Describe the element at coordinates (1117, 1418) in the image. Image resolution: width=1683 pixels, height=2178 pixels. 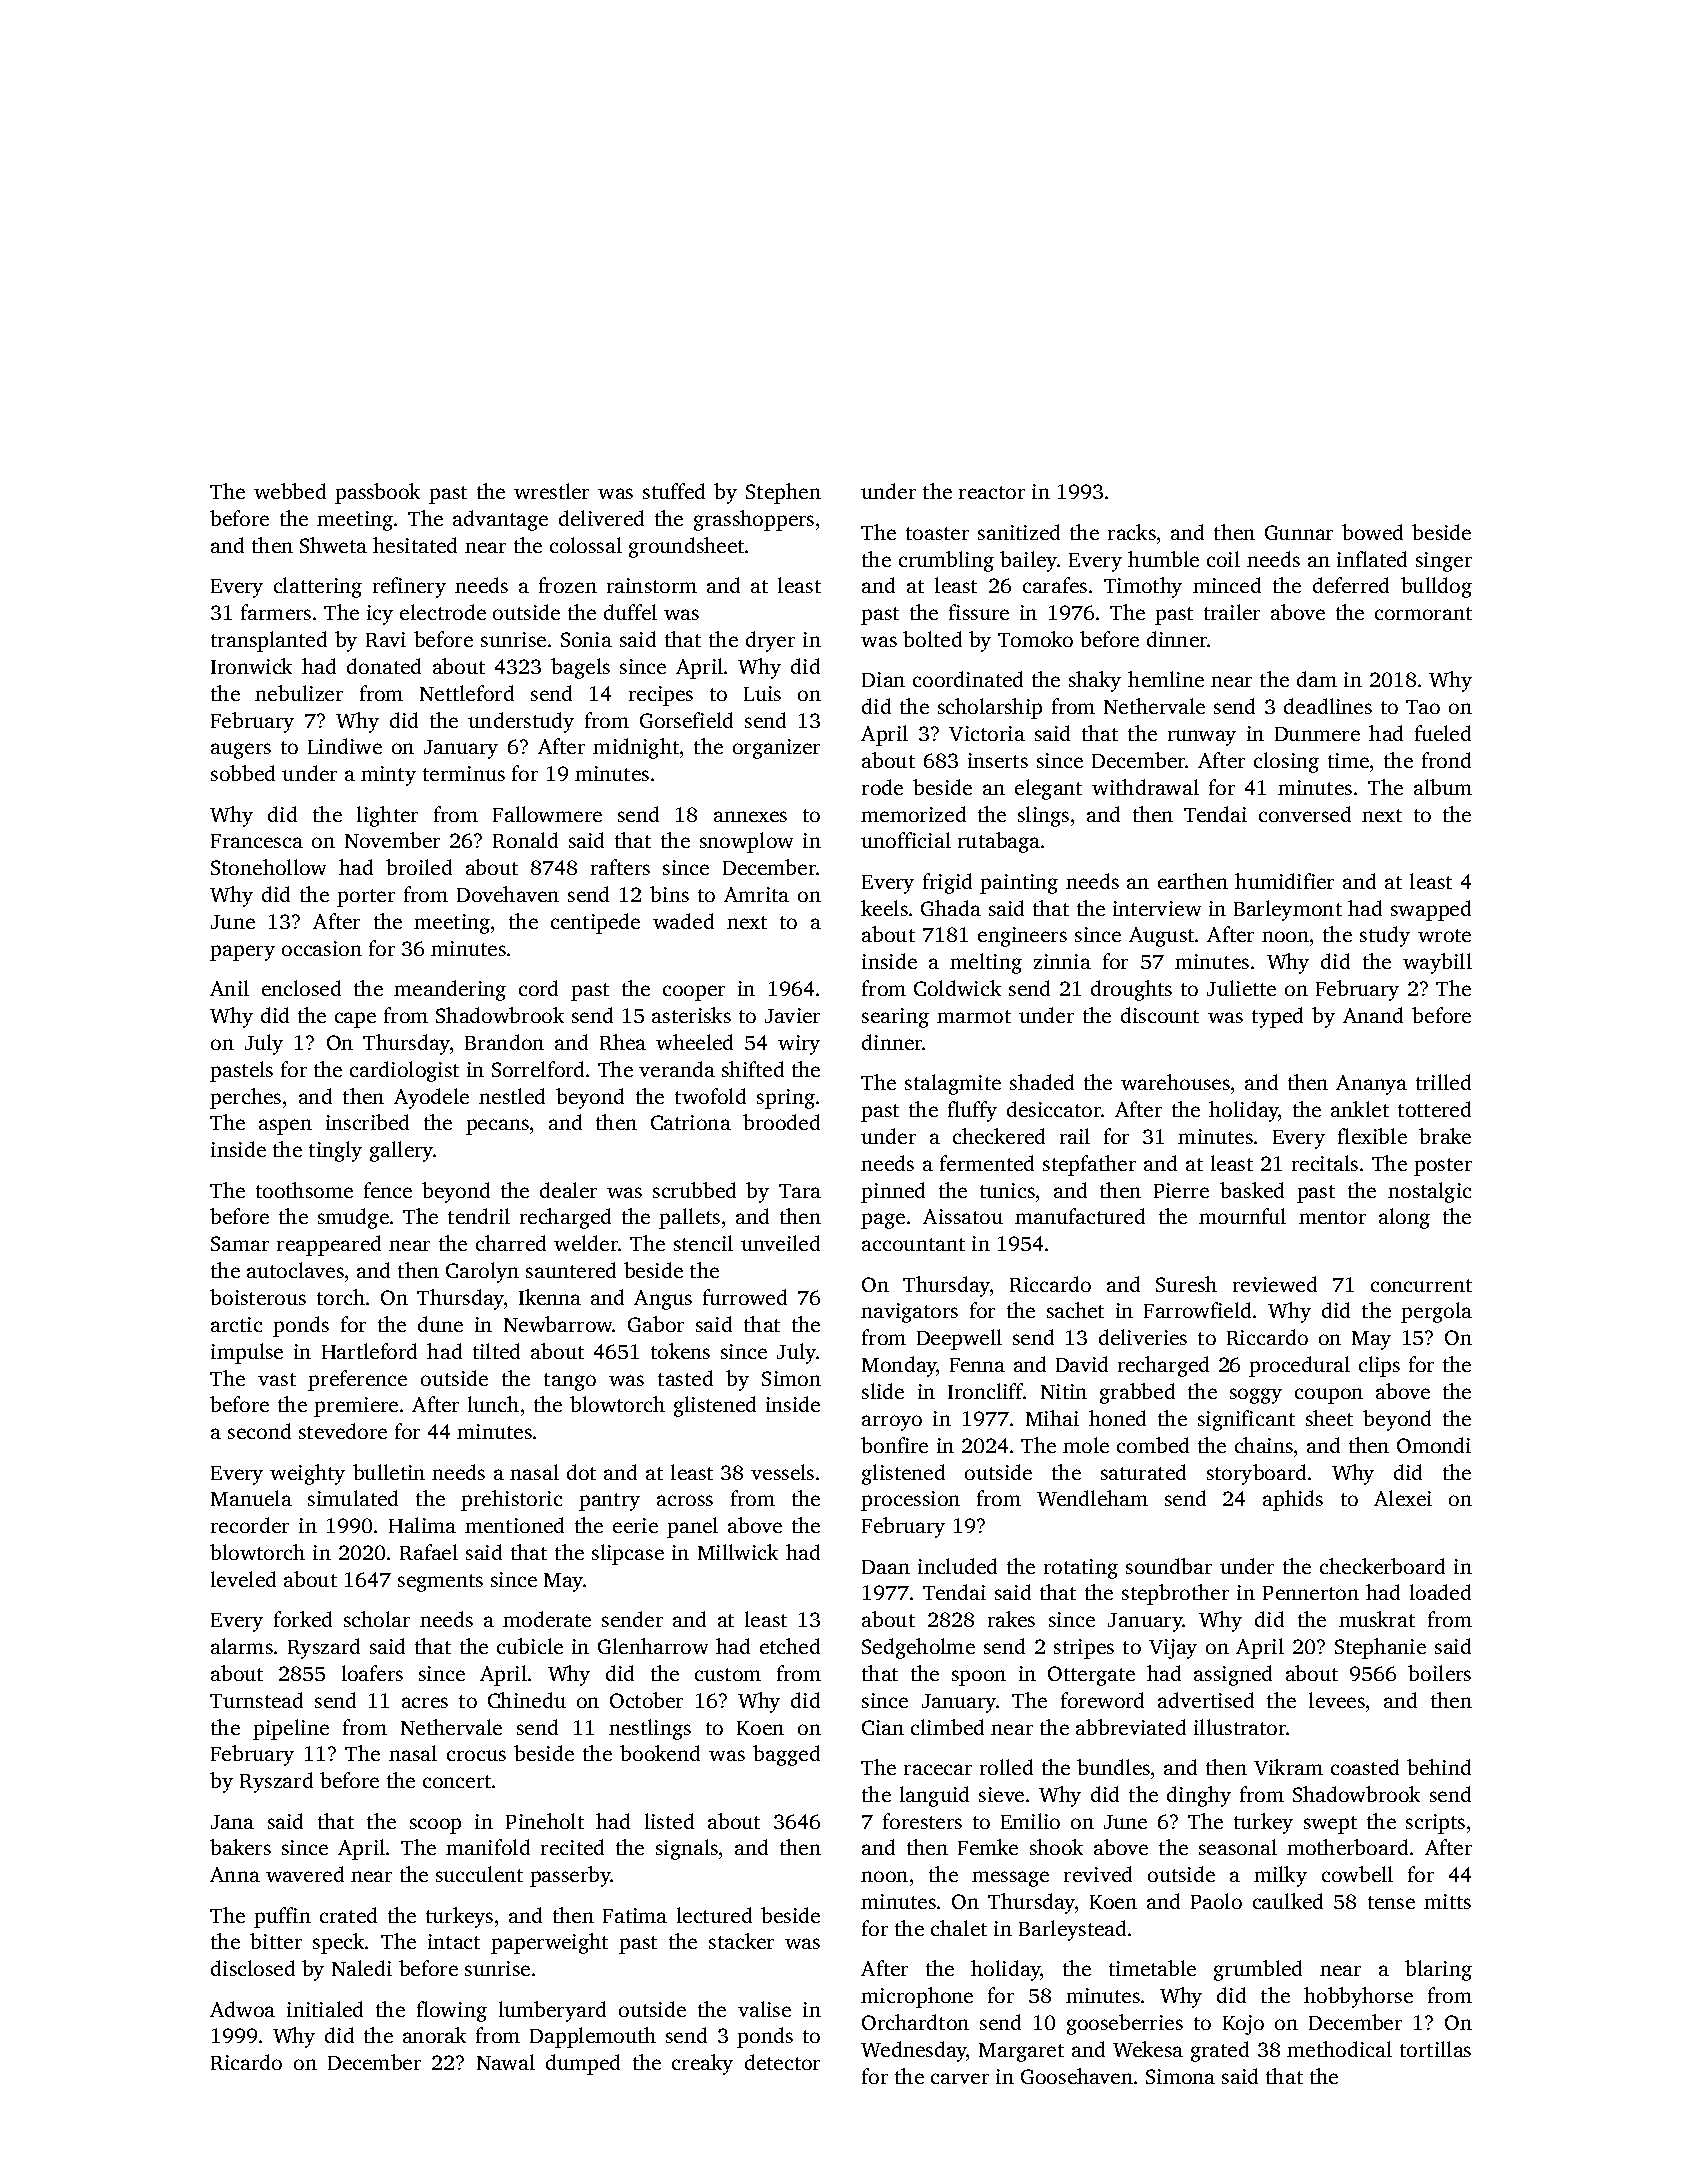
I see `honed` at that location.
